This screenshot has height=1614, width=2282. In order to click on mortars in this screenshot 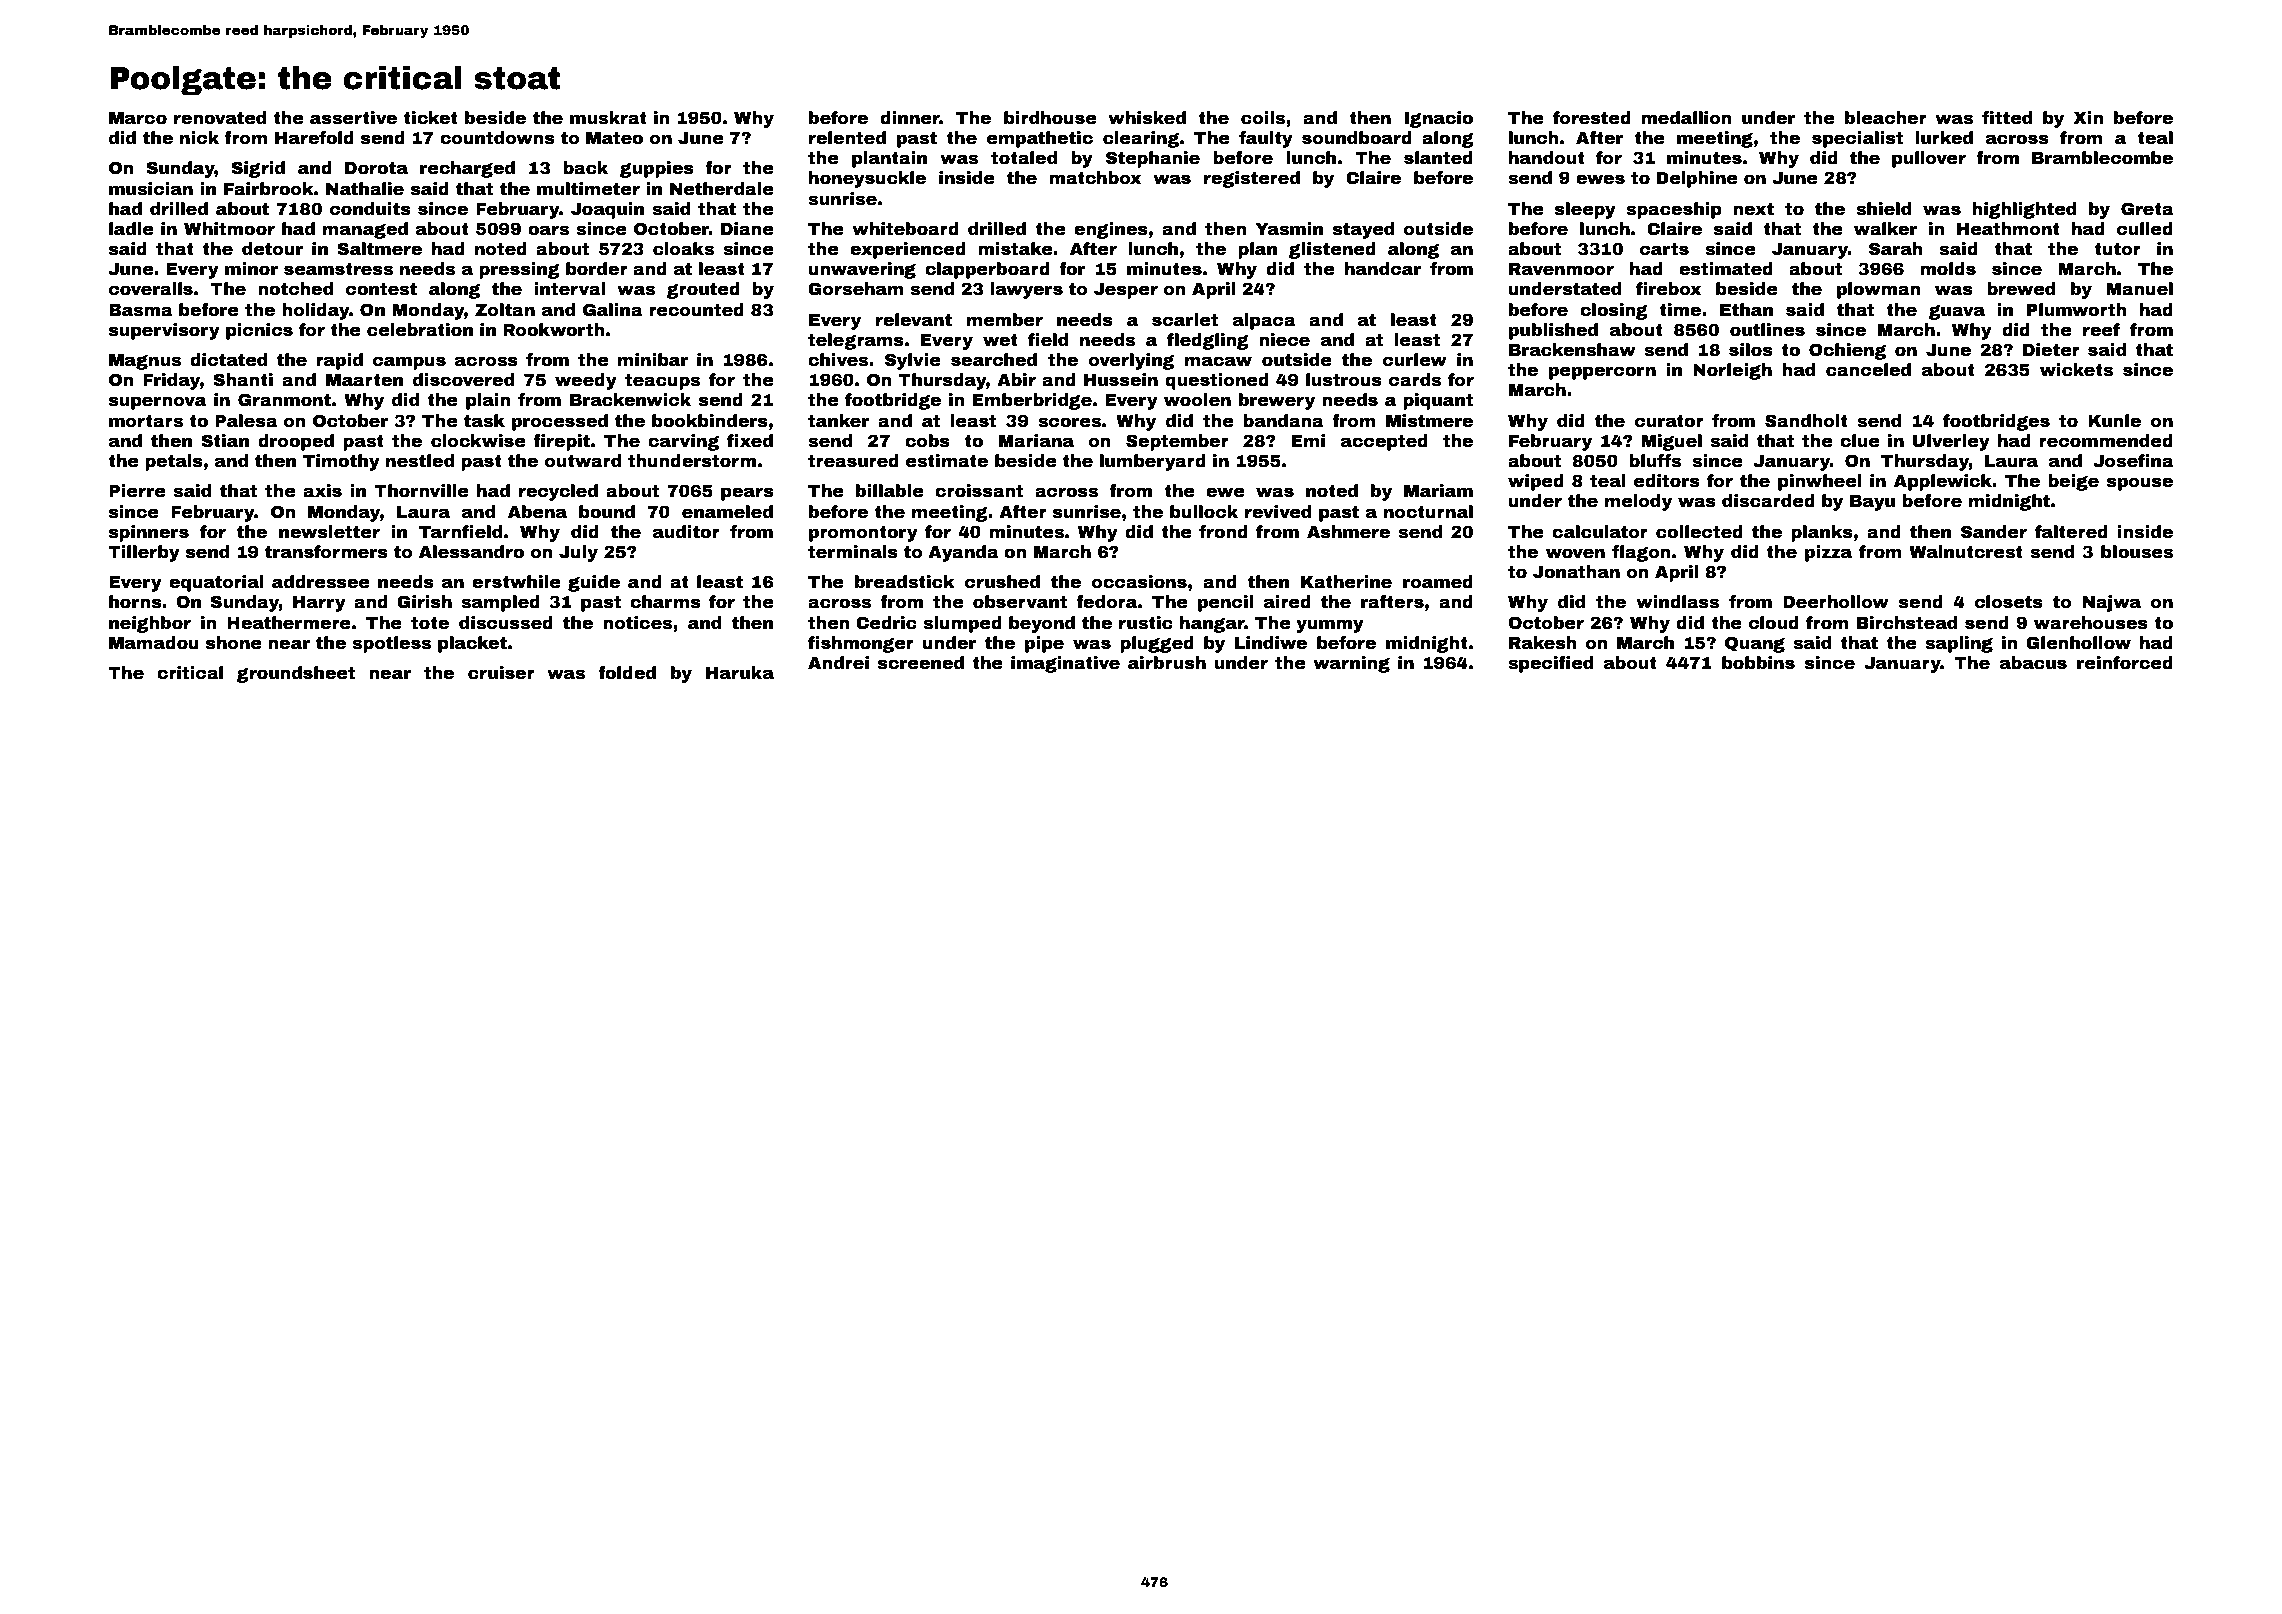, I will do `click(146, 421)`.
